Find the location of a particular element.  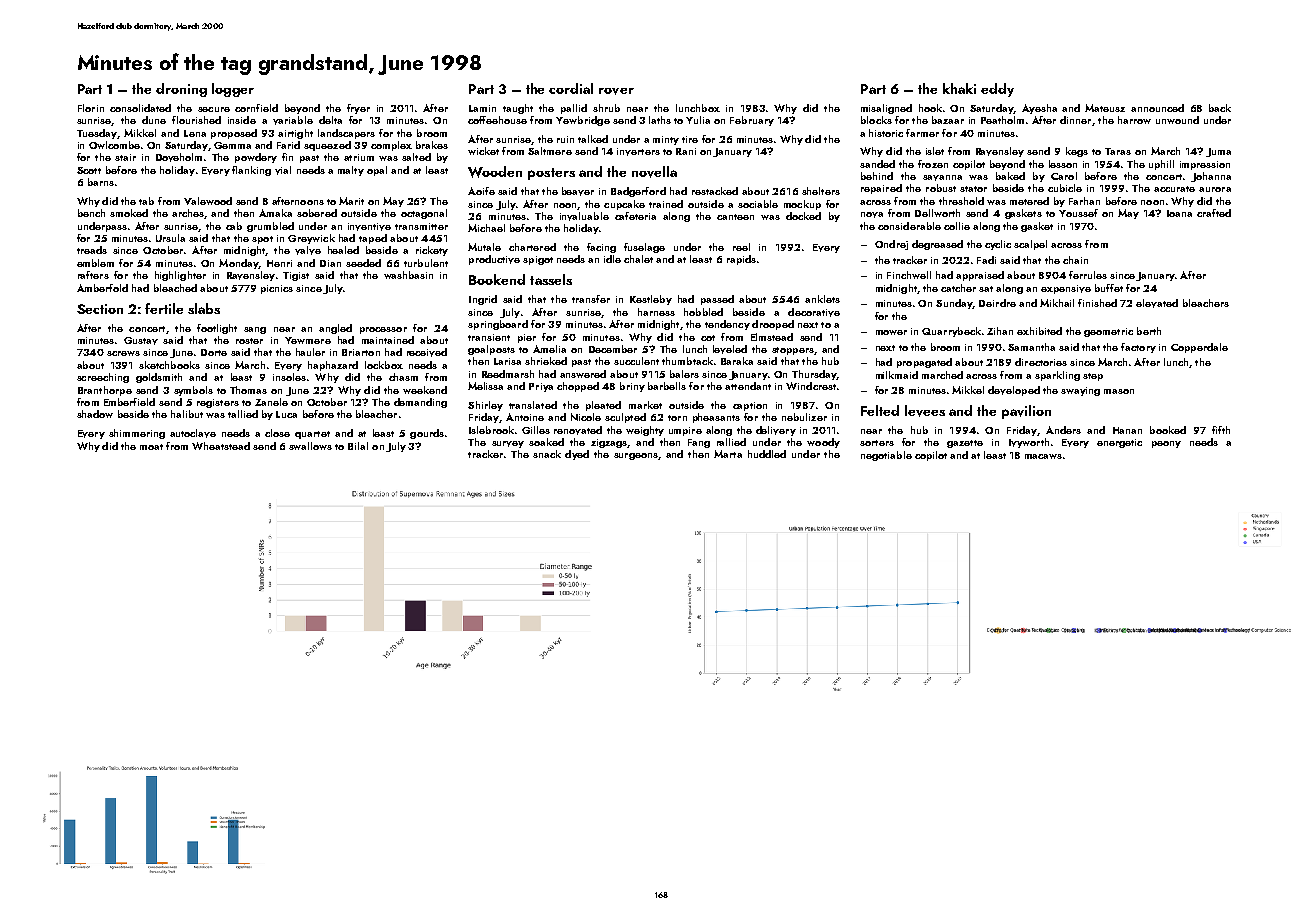

pheasants is located at coordinates (716, 418).
